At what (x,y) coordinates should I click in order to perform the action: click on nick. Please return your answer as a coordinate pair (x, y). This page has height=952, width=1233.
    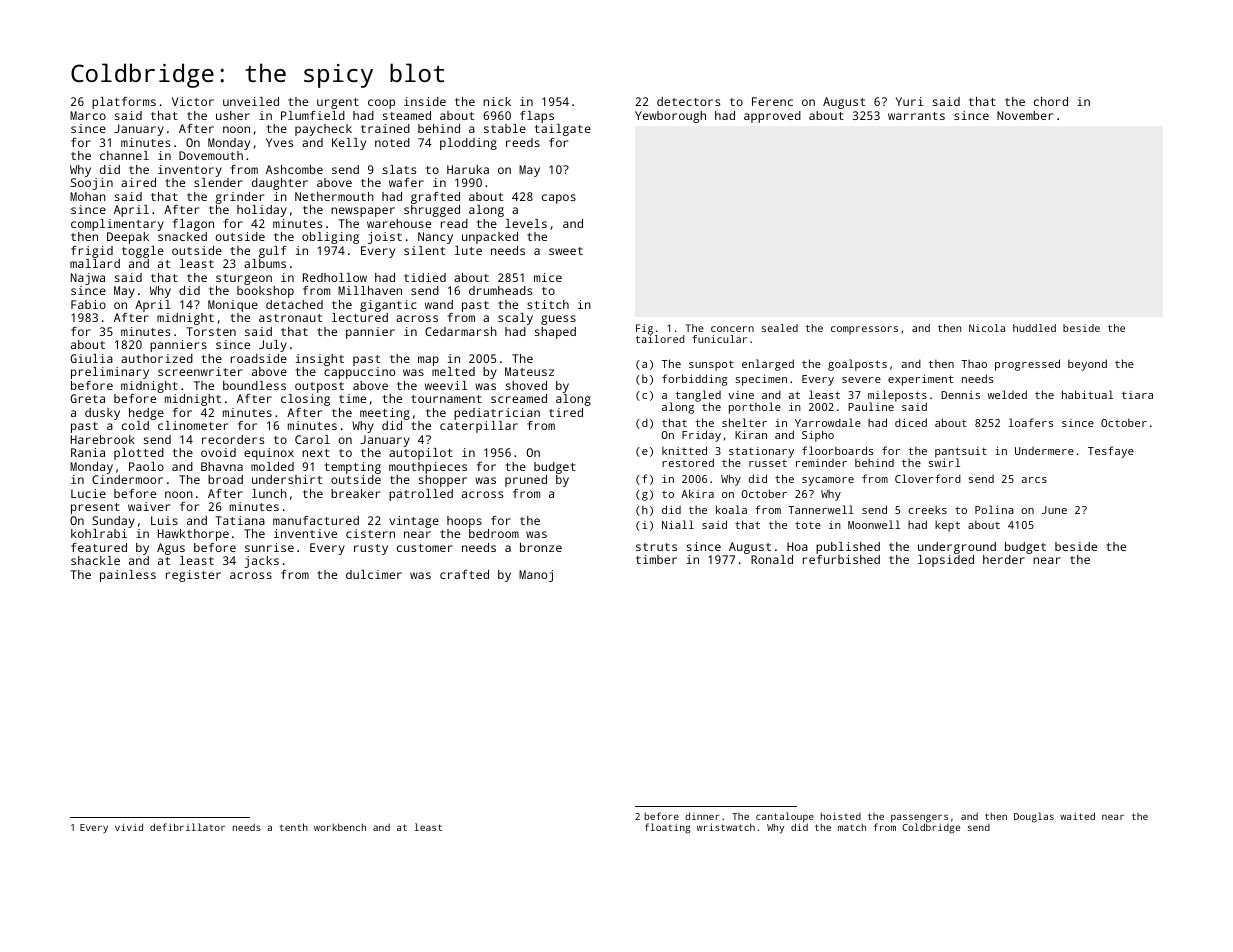
    Looking at the image, I should click on (497, 101).
